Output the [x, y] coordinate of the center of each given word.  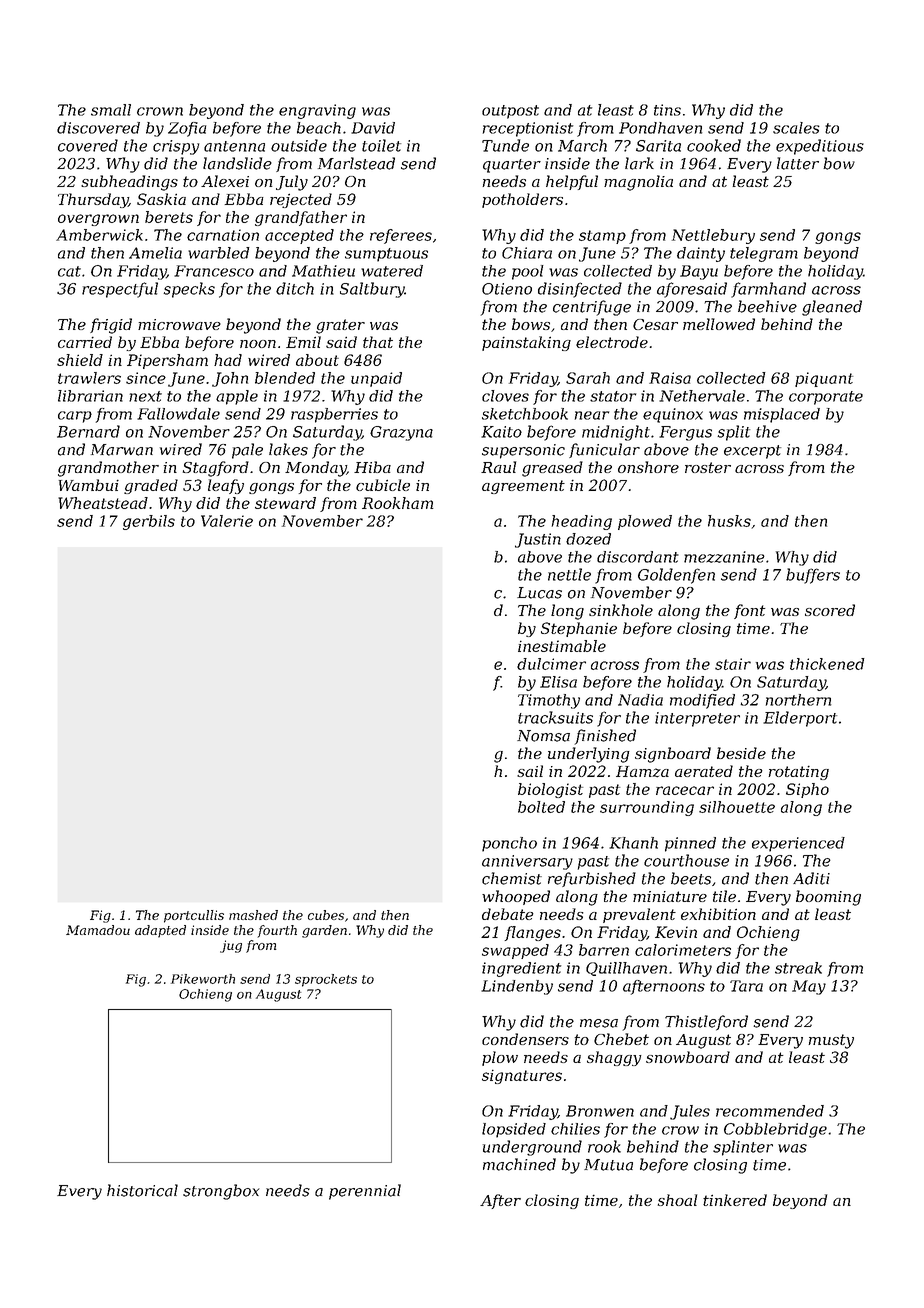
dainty [701, 254]
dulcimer [551, 664]
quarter [512, 166]
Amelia [155, 253]
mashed [253, 915]
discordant [638, 557]
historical [142, 1190]
